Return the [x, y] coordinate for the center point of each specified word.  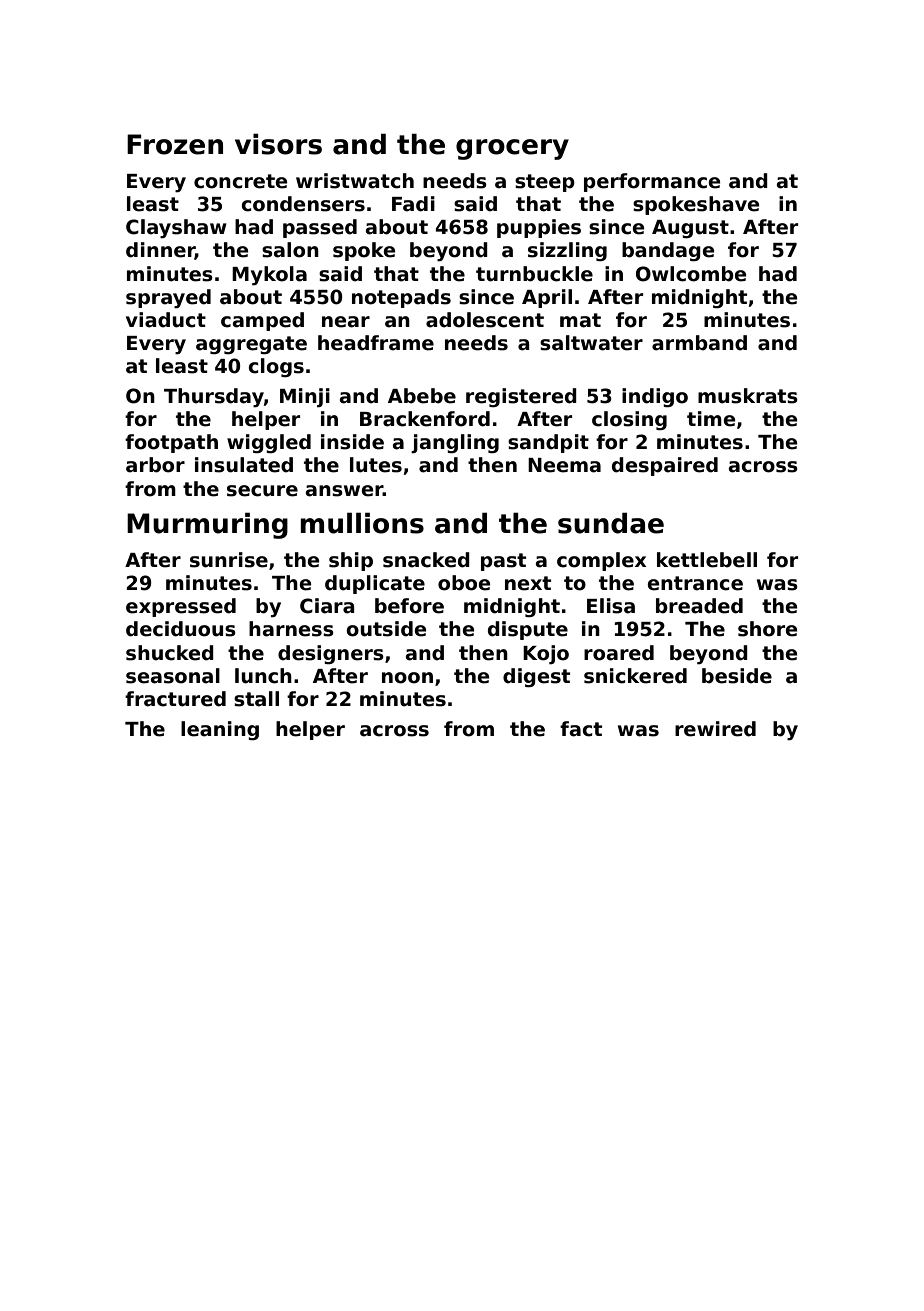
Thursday [214, 397]
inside [352, 442]
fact [581, 729]
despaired [665, 466]
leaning [220, 730]
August [690, 229]
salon [290, 250]
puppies [539, 228]
